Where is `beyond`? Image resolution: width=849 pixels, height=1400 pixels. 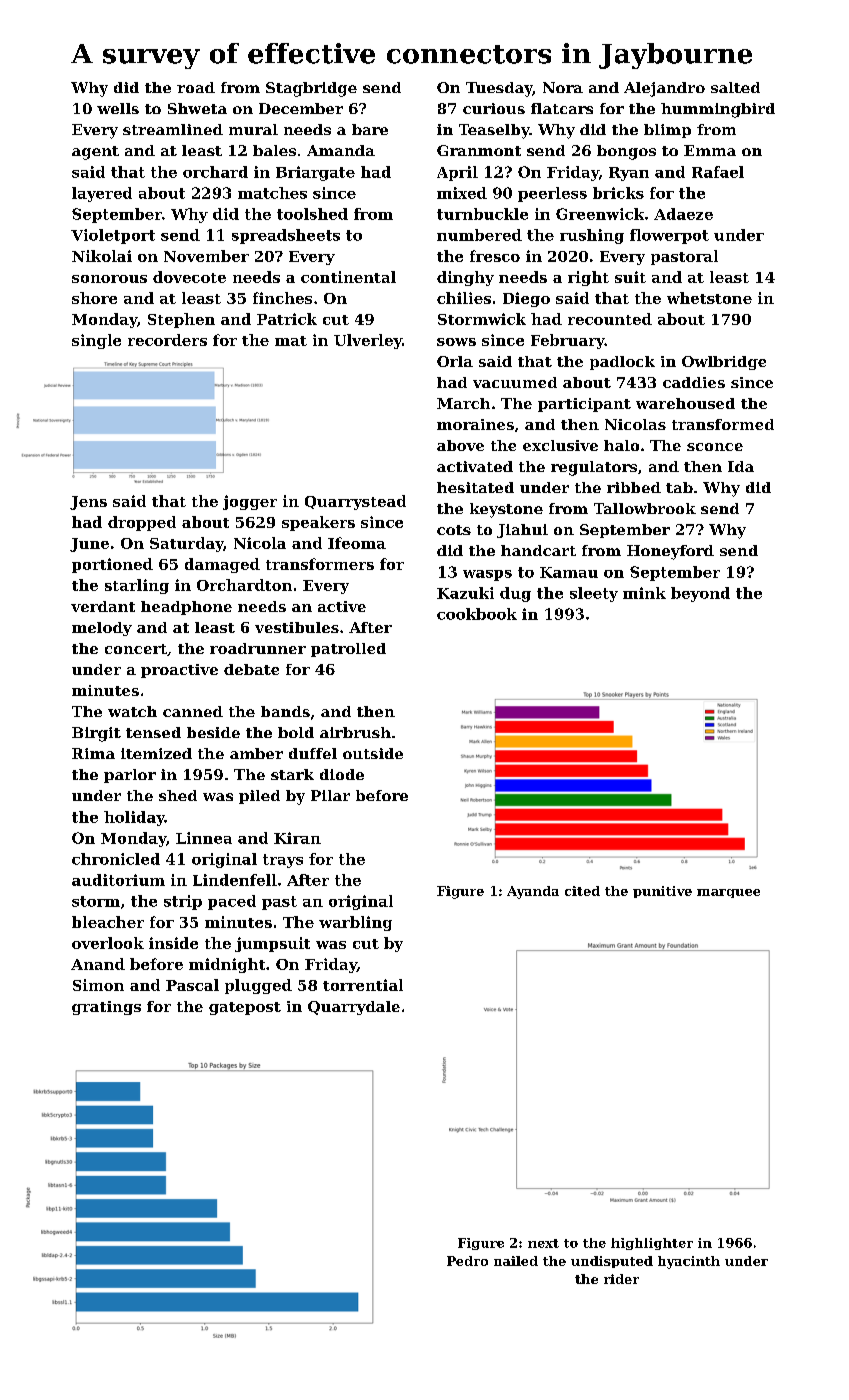
beyond is located at coordinates (700, 594).
